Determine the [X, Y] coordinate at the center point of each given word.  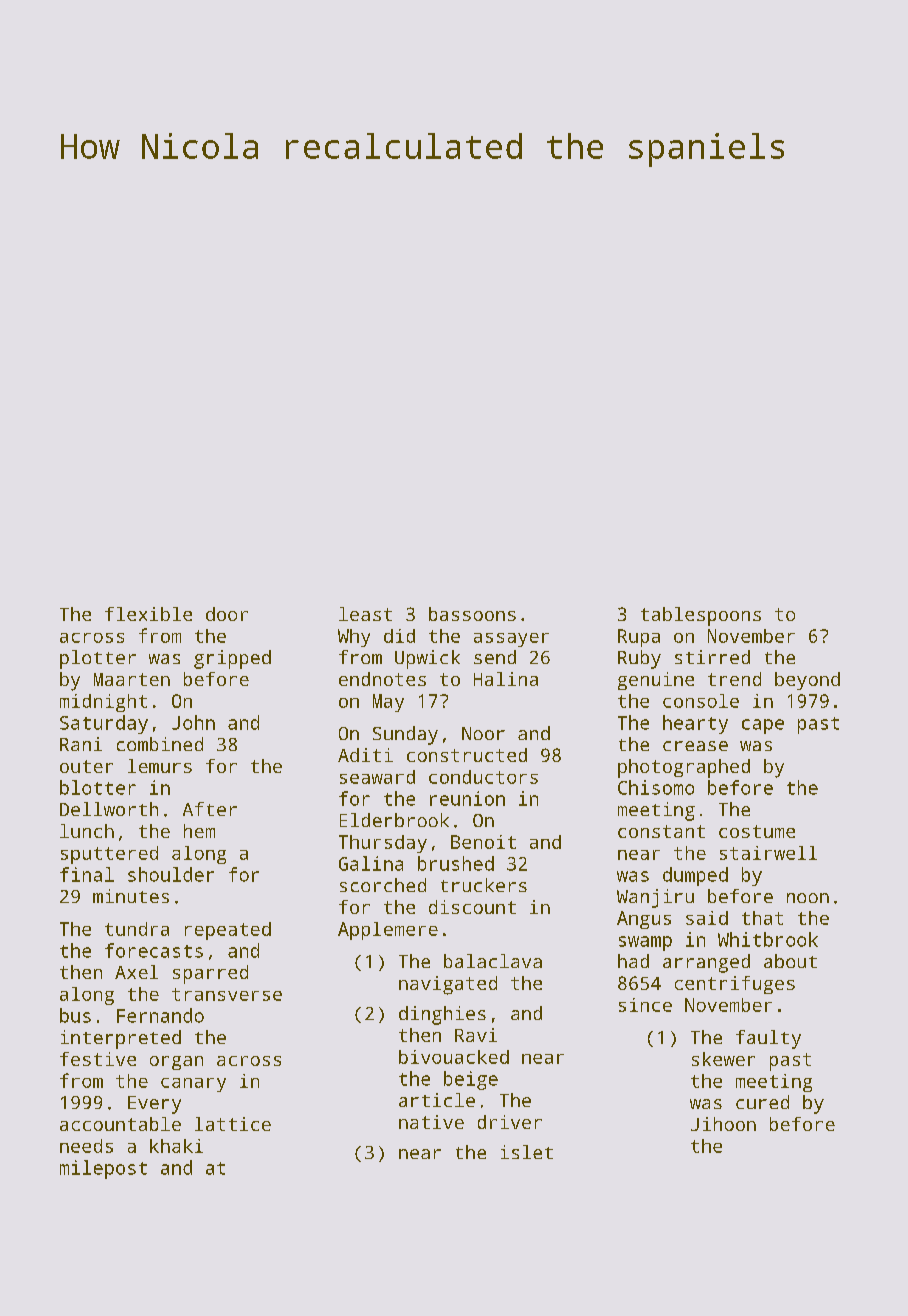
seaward [377, 777]
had [633, 961]
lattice [233, 1124]
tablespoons [701, 616]
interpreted [121, 1039]
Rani [81, 744]
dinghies [442, 1015]
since [645, 1005]
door [227, 614]
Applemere [388, 931]
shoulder [171, 874]
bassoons [472, 614]
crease [695, 746]
